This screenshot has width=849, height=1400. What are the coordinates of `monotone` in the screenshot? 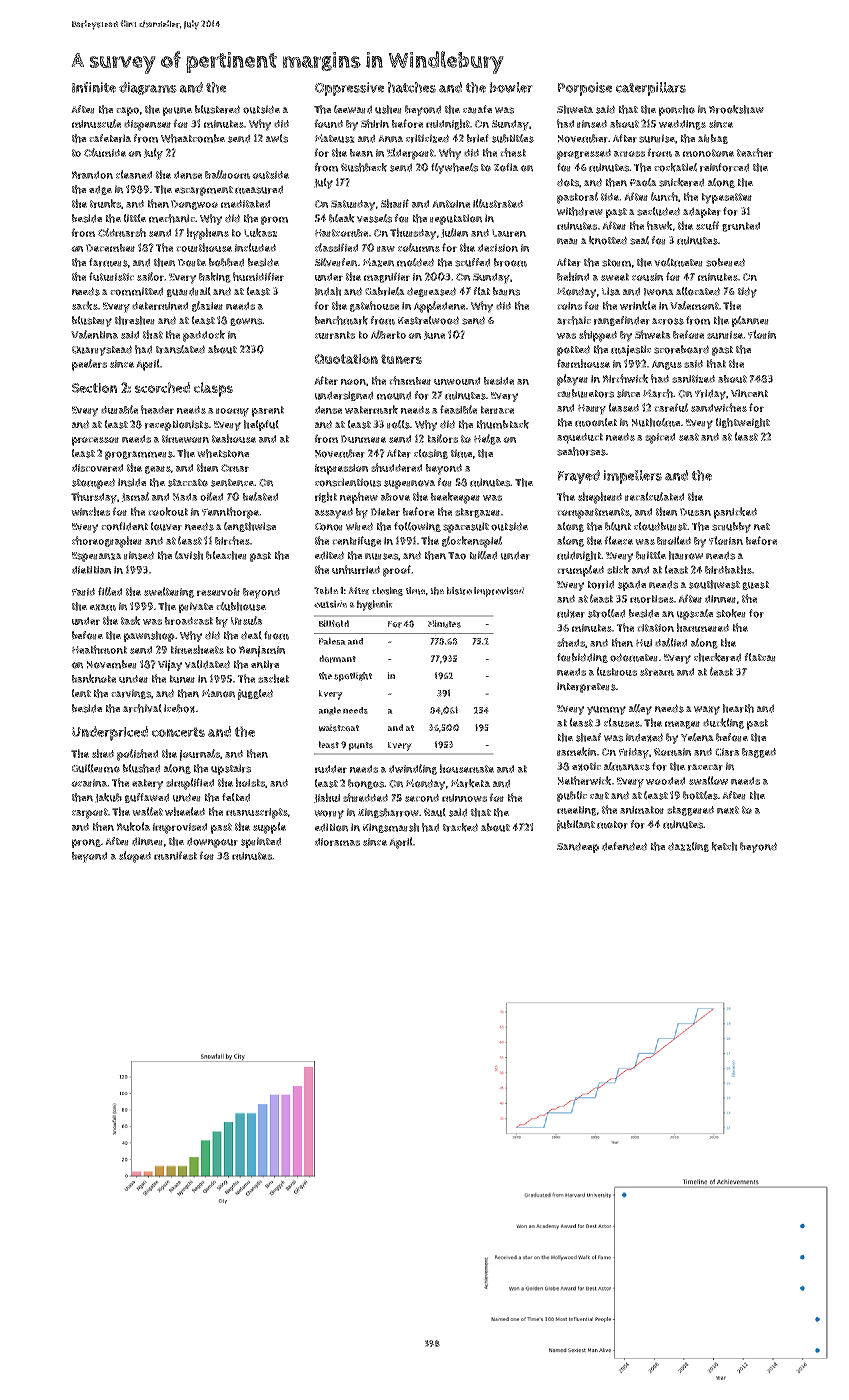 It's located at (708, 153).
